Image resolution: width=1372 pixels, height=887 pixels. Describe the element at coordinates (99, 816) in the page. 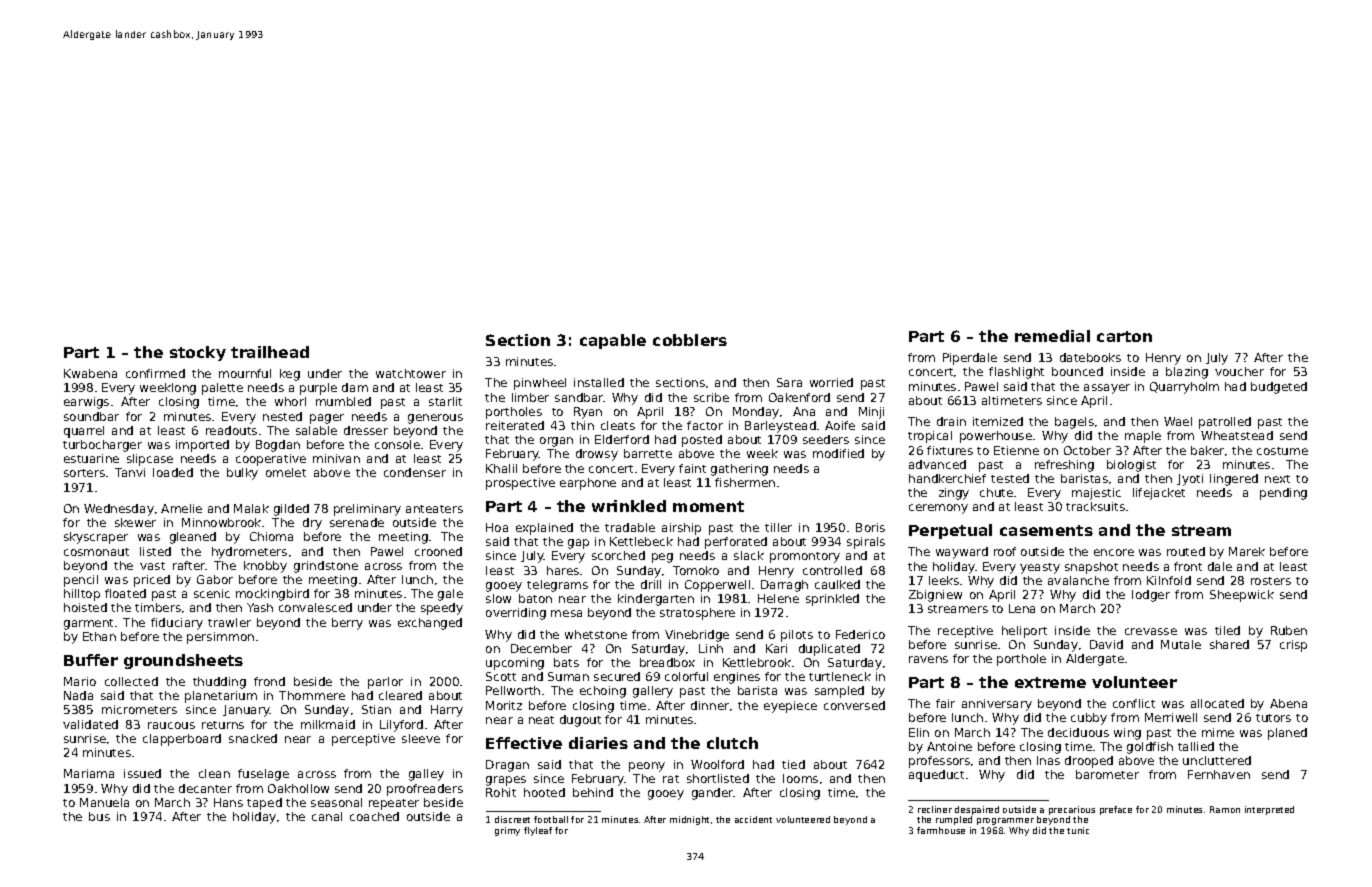

I see `bus` at that location.
